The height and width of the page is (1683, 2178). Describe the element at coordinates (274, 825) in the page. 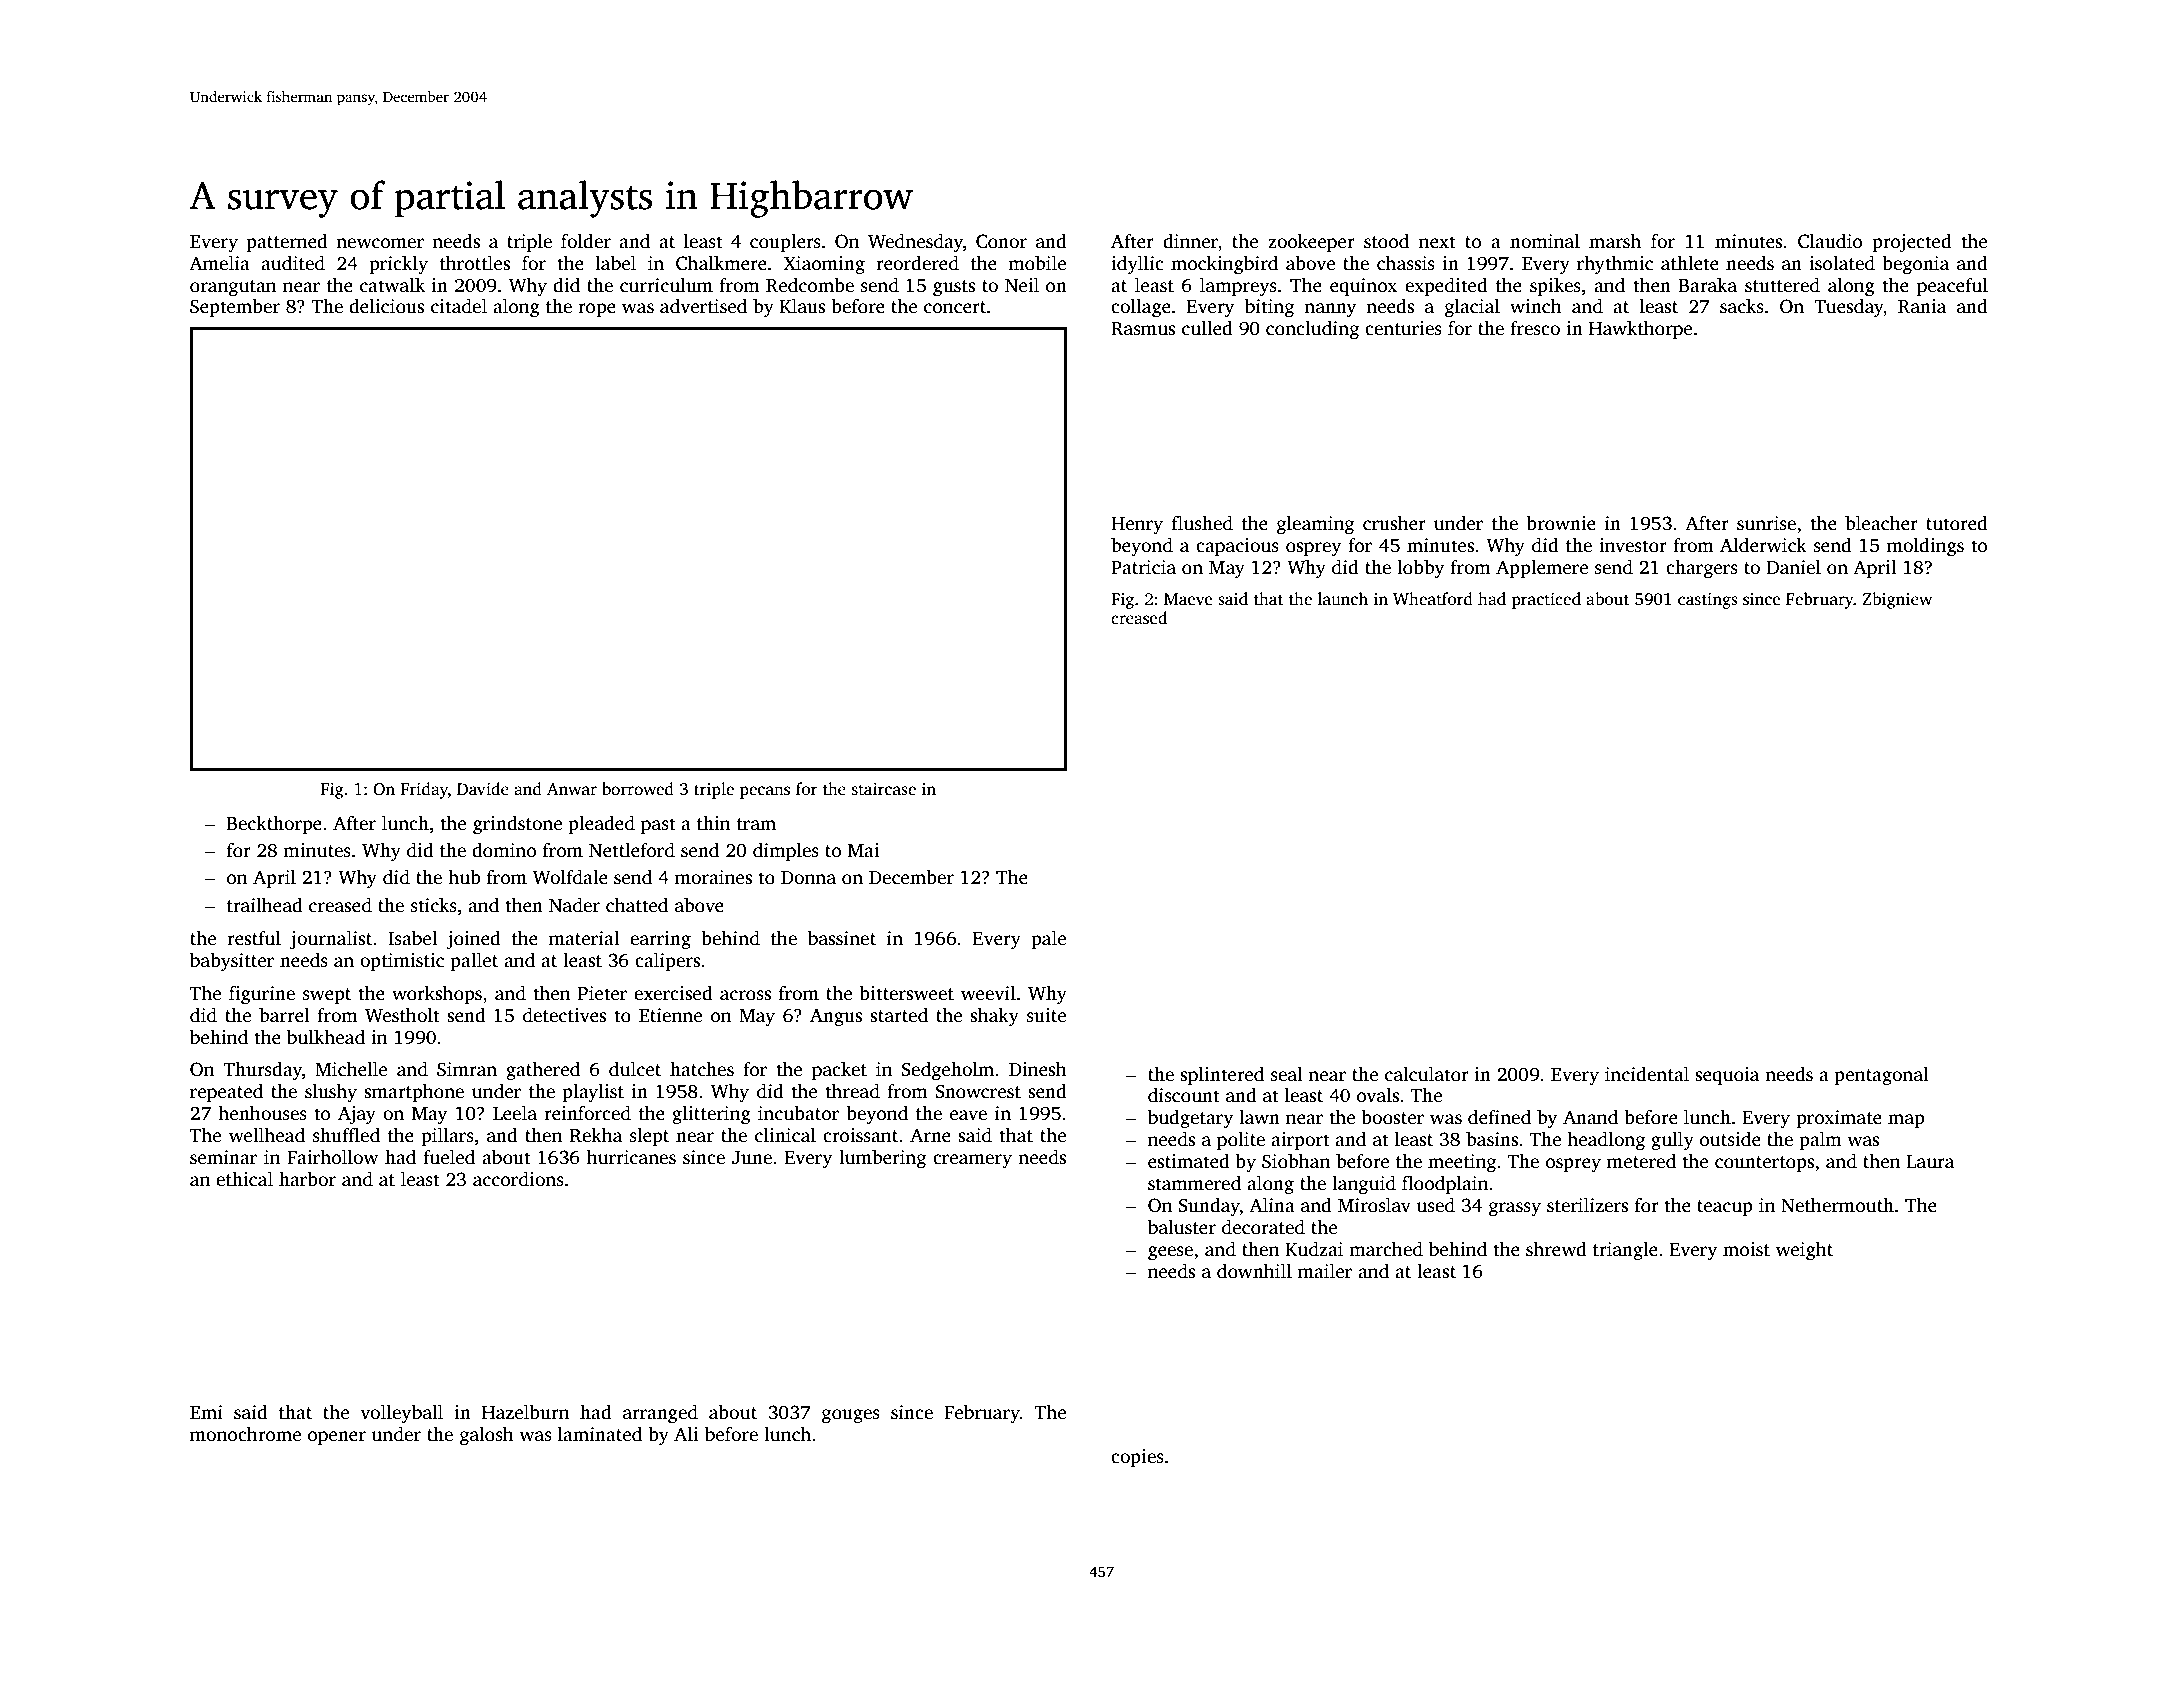

I see `Beckthorpe` at that location.
